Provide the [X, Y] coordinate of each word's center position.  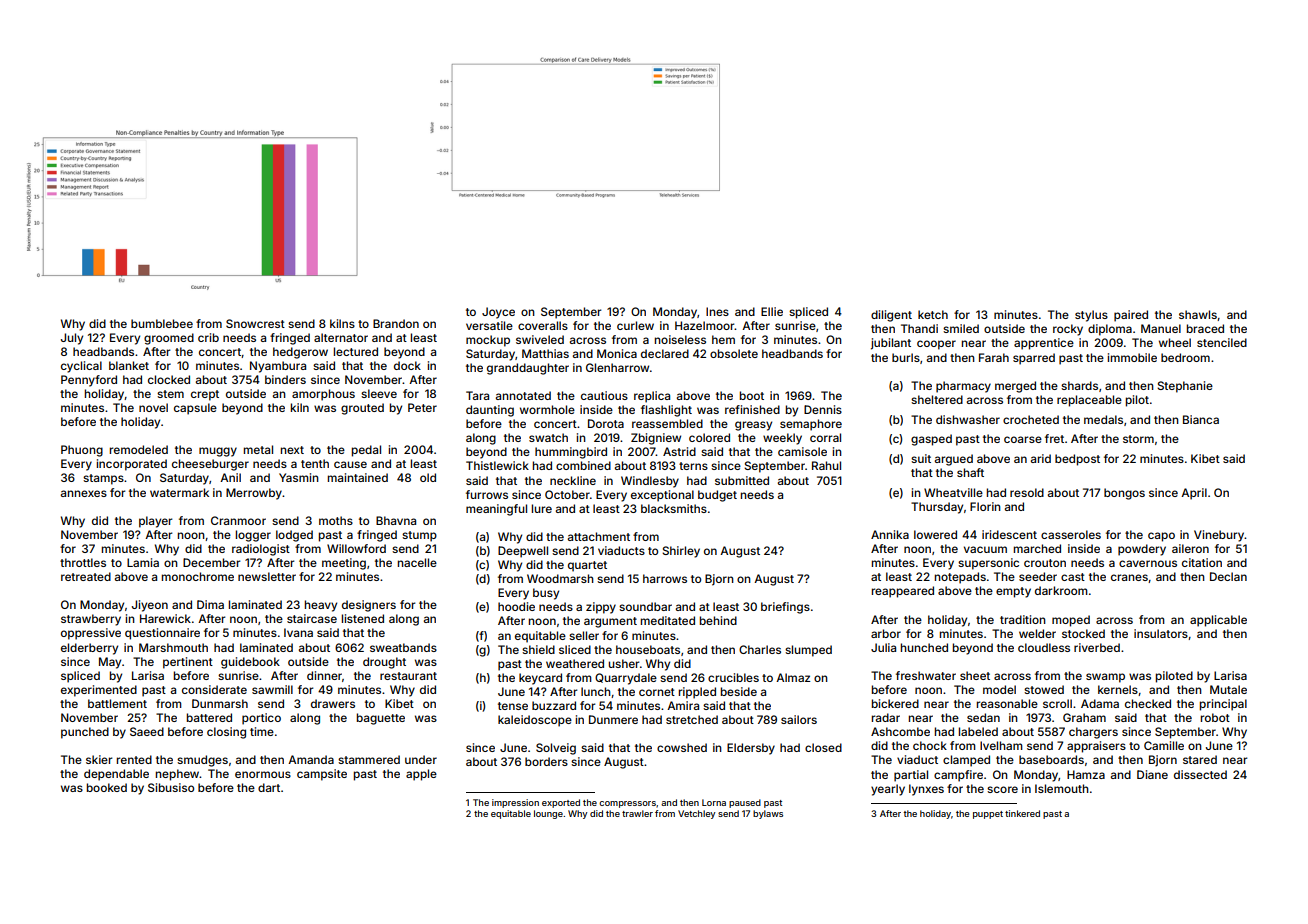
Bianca [1201, 419]
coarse [1023, 439]
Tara [477, 395]
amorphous [323, 395]
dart [269, 787]
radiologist [261, 550]
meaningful [496, 510]
